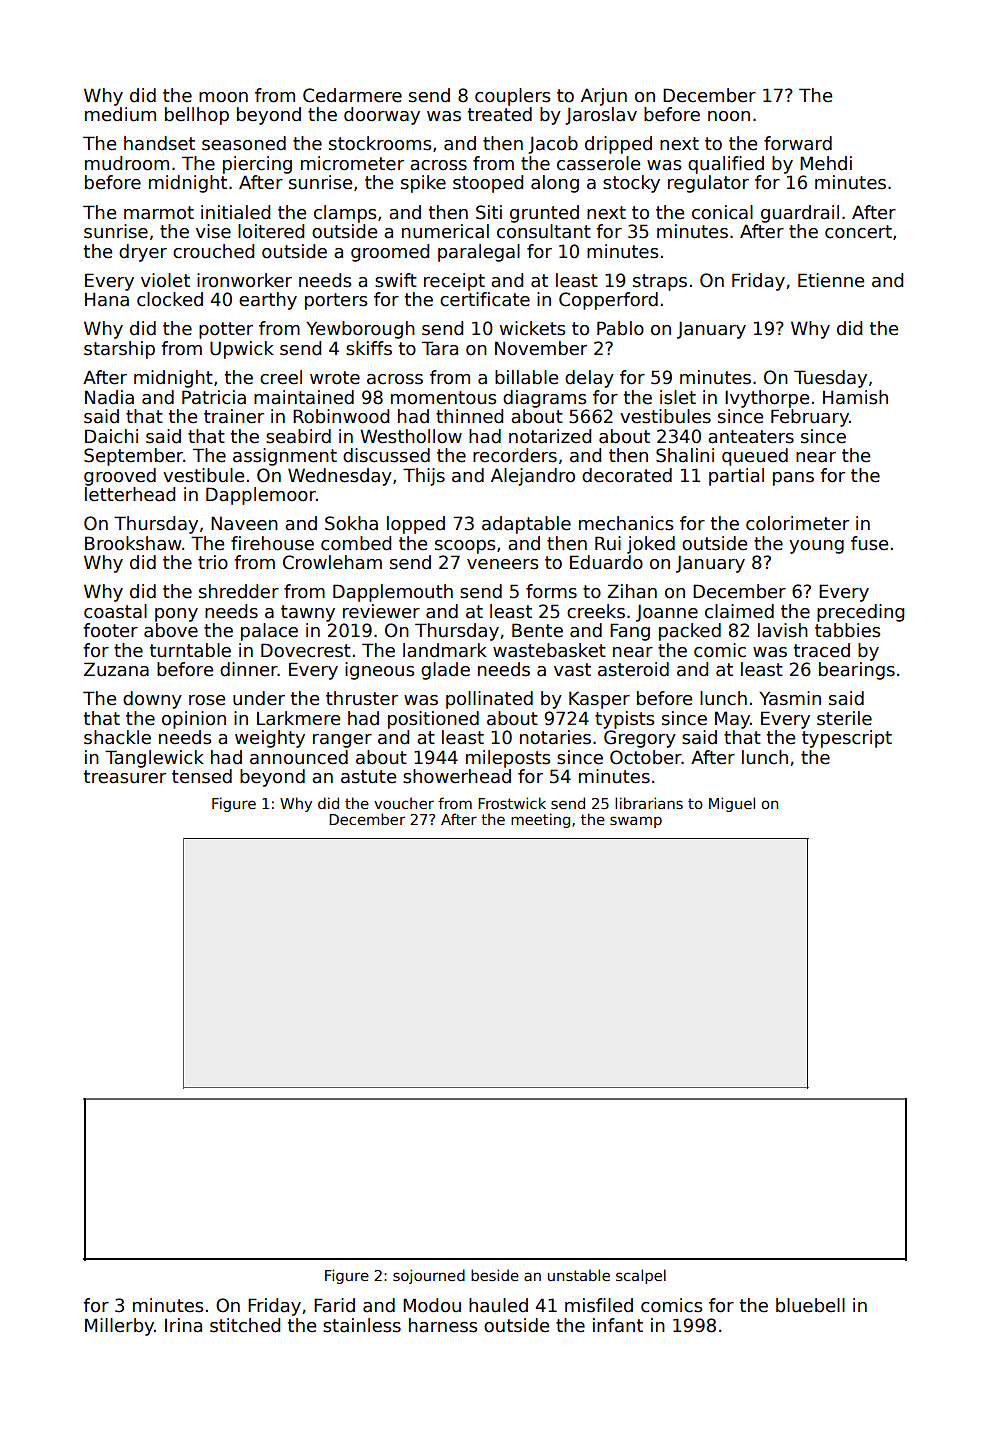 The image size is (991, 1435). What do you see at coordinates (125, 777) in the screenshot?
I see `treasurer` at bounding box center [125, 777].
